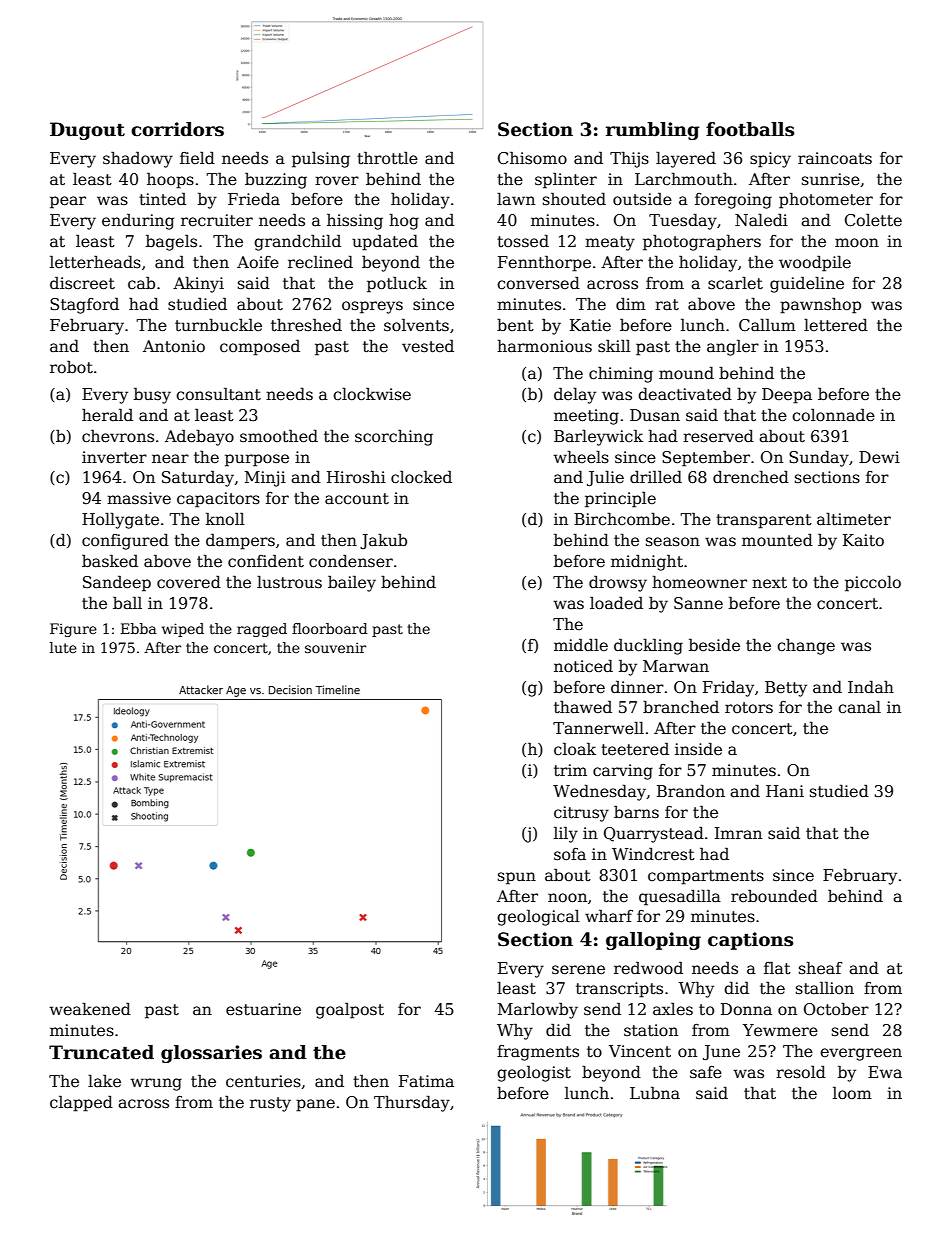 The width and height of the image is (952, 1233). I want to click on Betty, so click(786, 689).
